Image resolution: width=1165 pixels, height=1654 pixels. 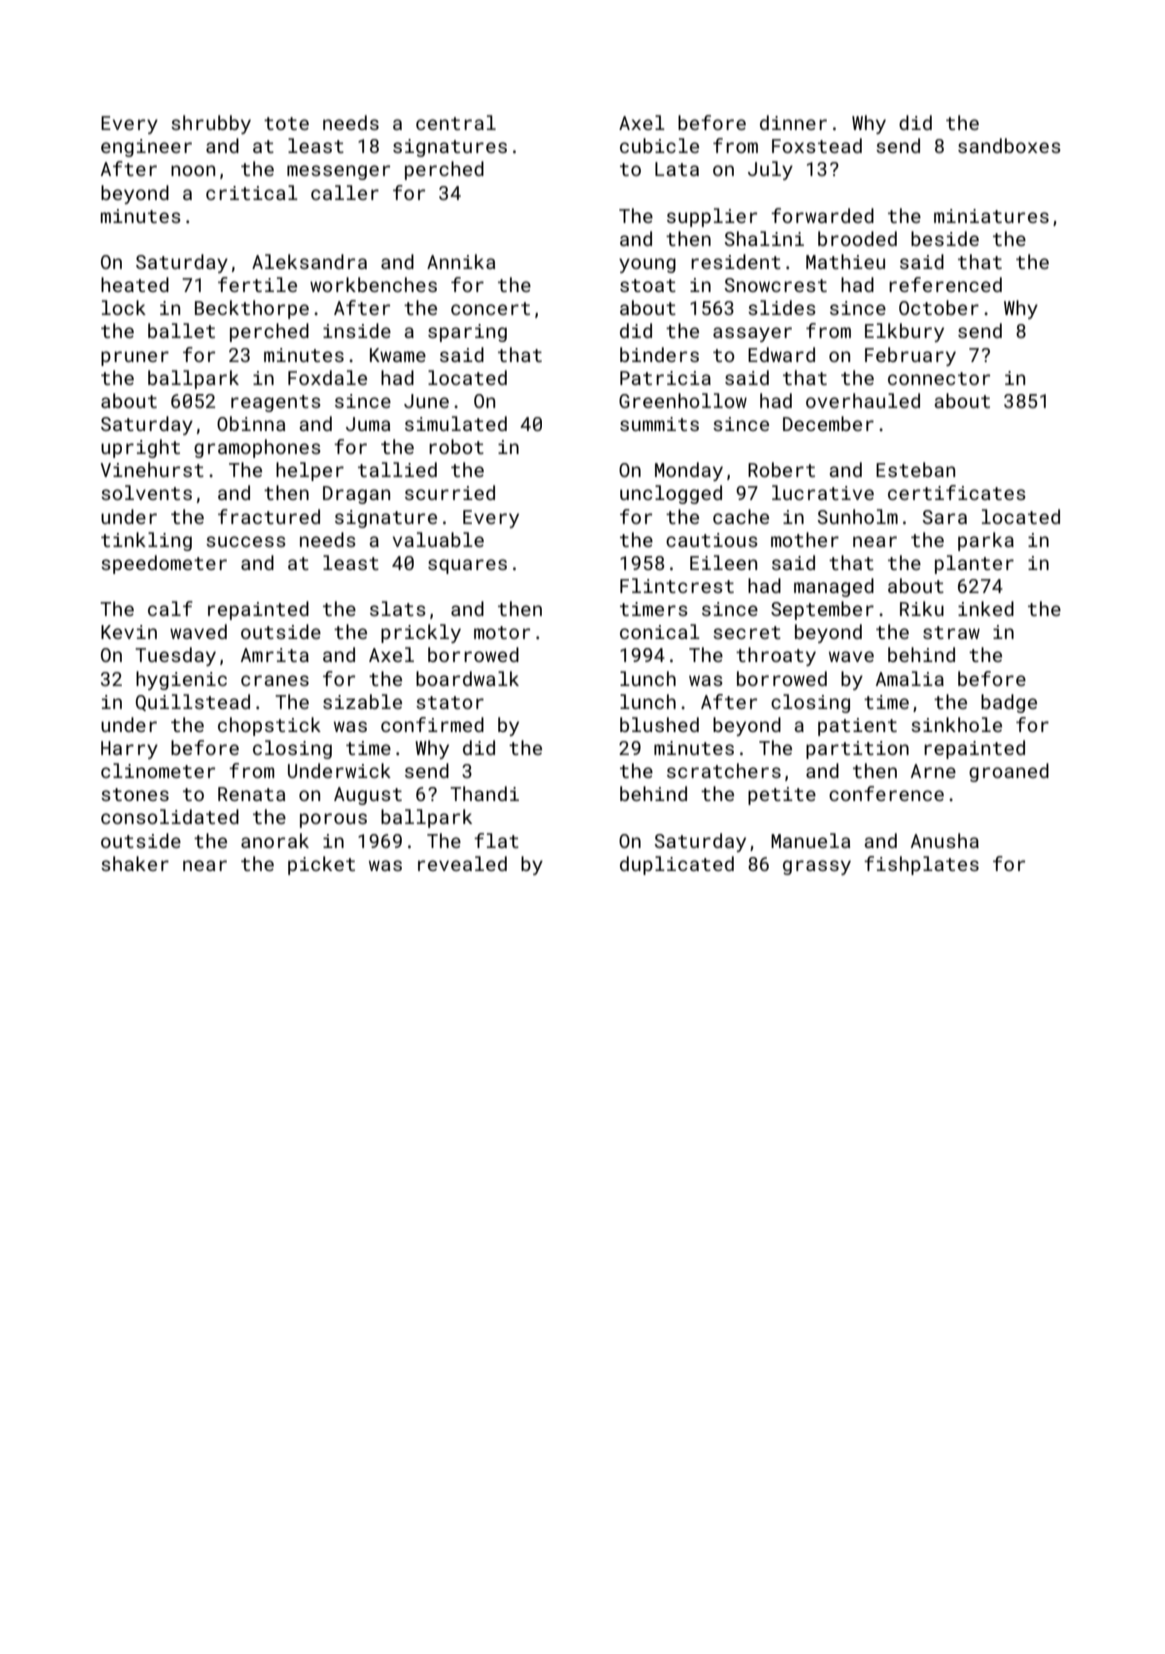 What do you see at coordinates (286, 123) in the screenshot?
I see `tote` at bounding box center [286, 123].
